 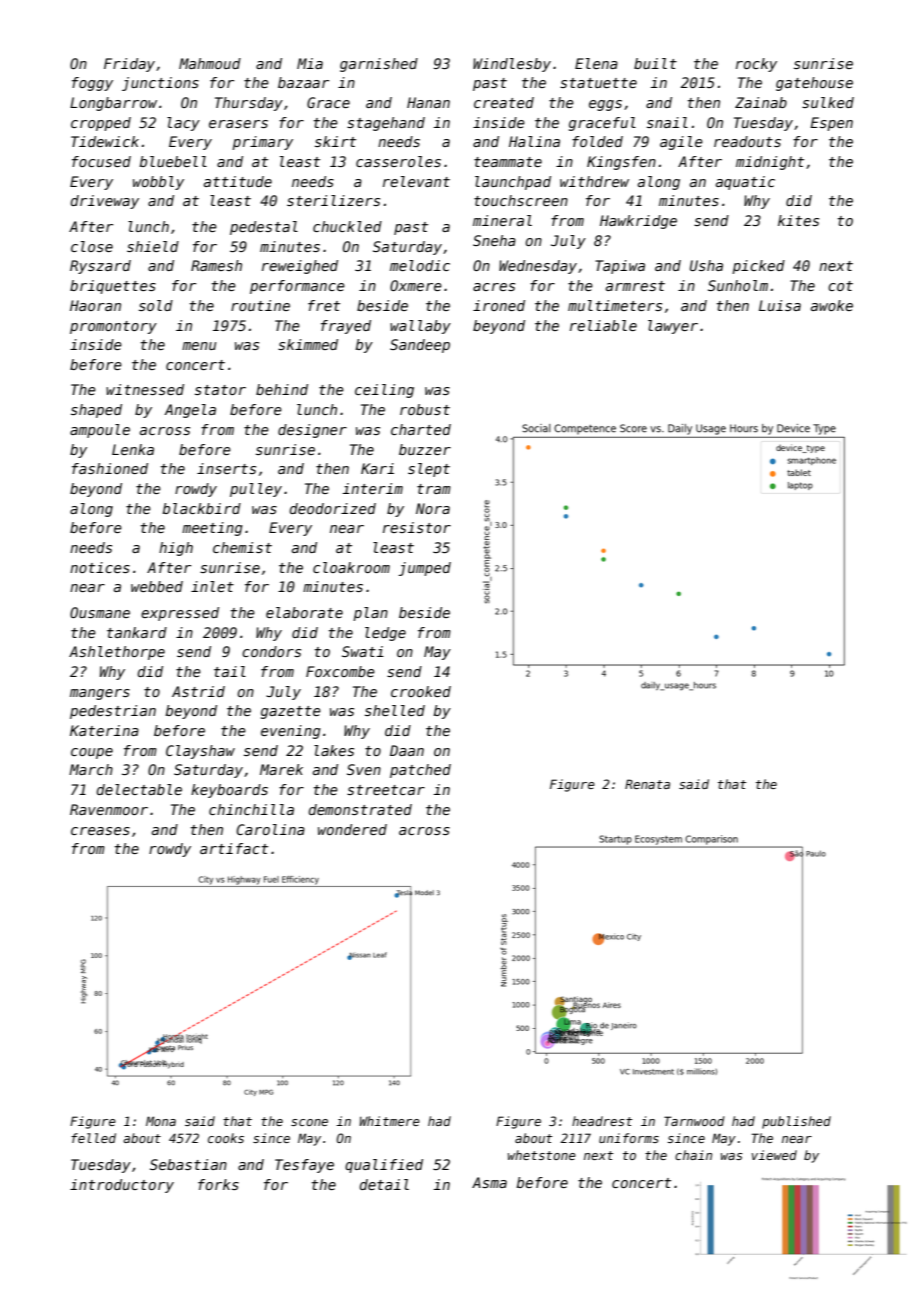 I want to click on Renata, so click(x=647, y=784).
